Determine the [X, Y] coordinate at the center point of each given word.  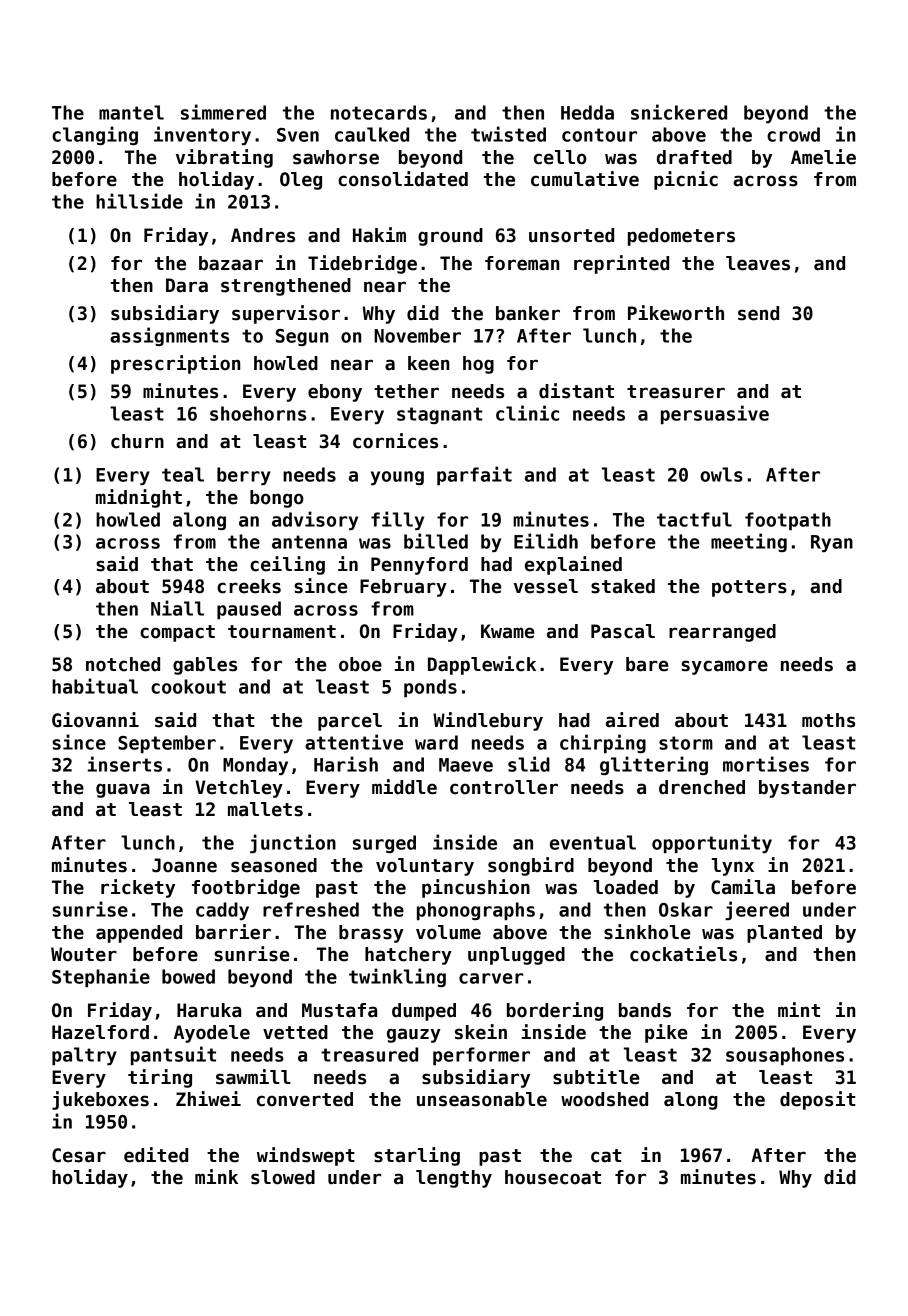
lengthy [454, 1179]
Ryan [832, 543]
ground [450, 237]
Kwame [508, 631]
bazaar [231, 263]
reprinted [621, 264]
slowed [283, 1177]
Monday [255, 766]
